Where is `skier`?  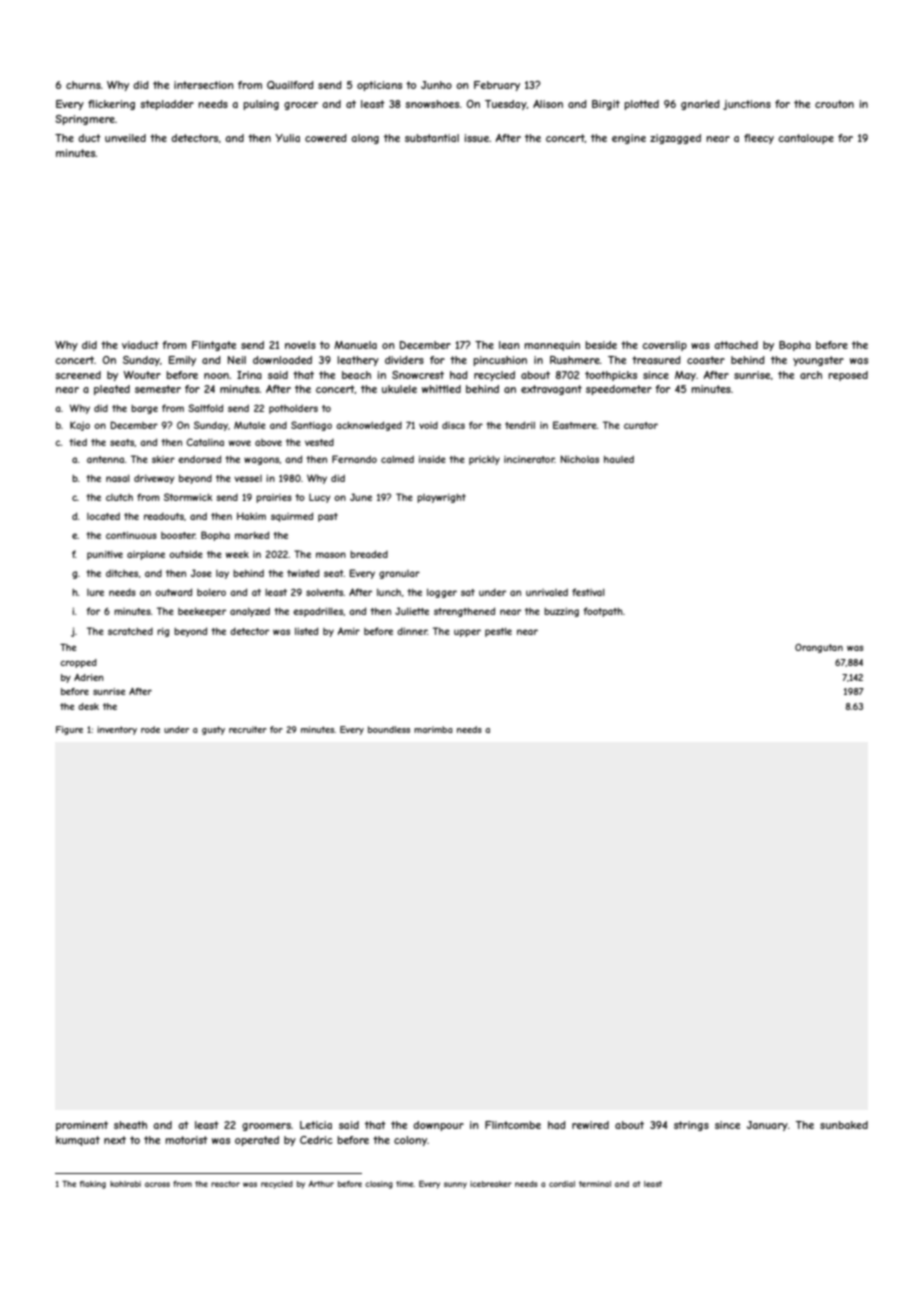
skier is located at coordinates (163, 459).
